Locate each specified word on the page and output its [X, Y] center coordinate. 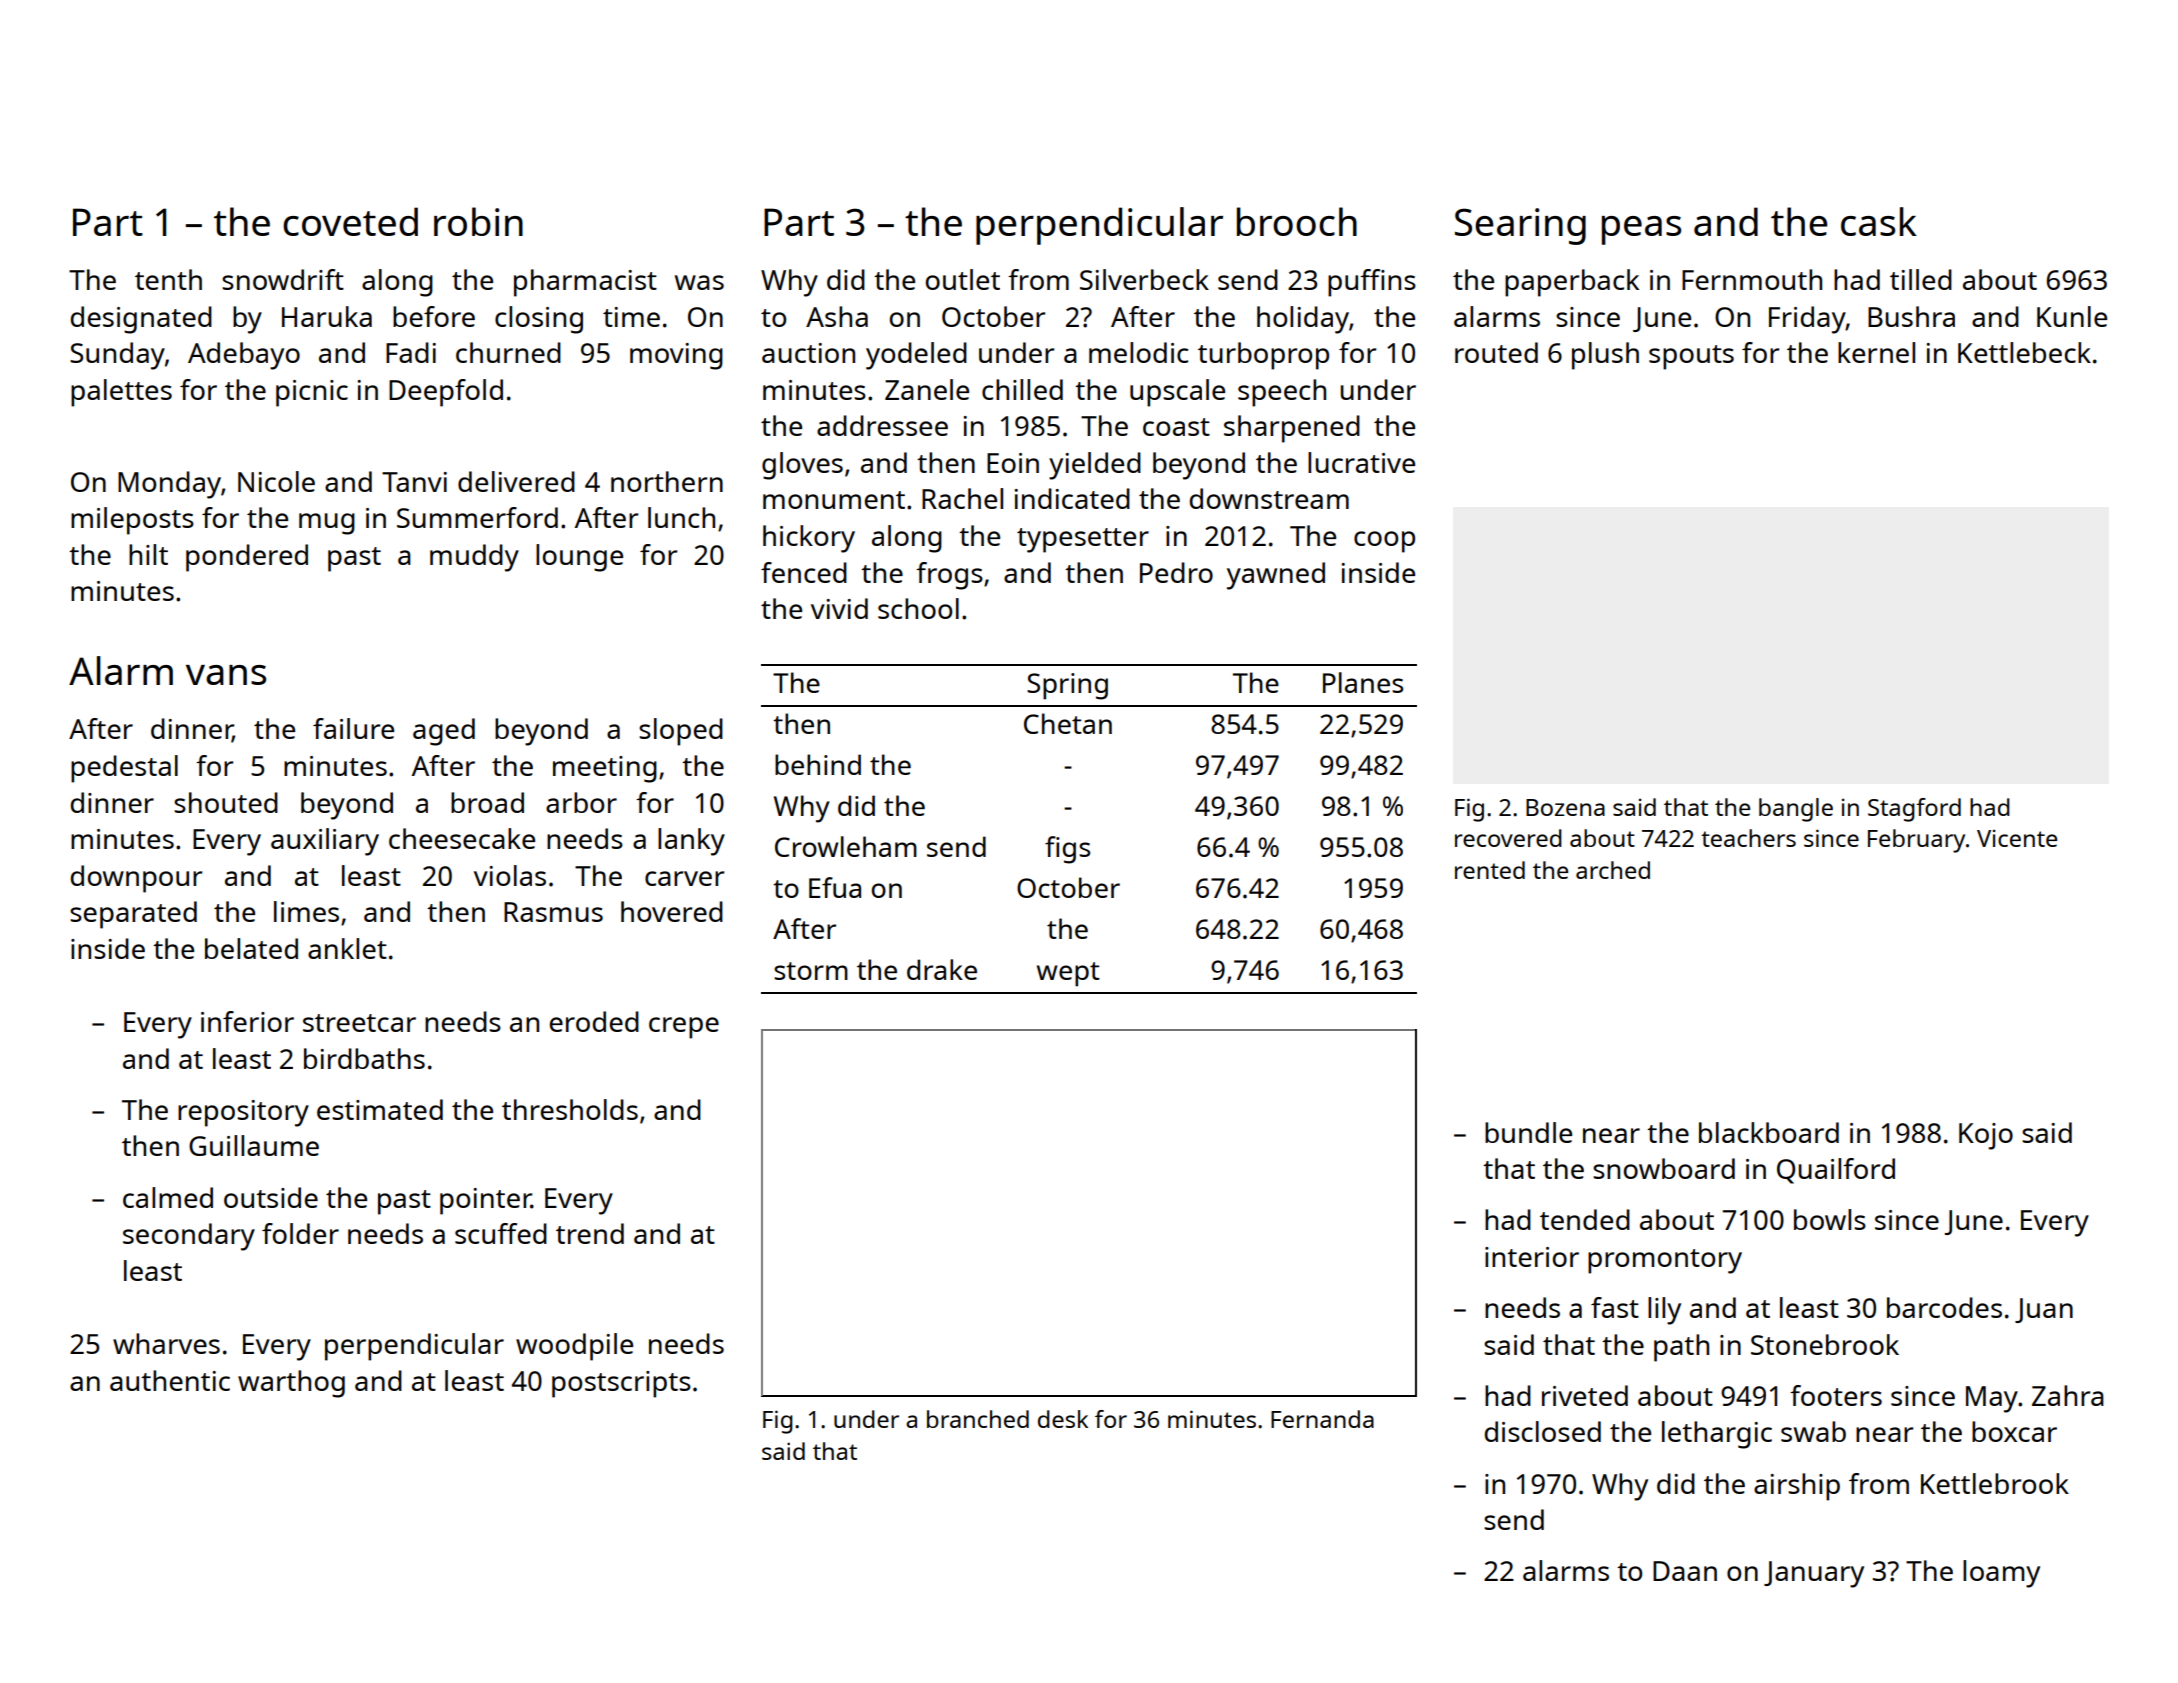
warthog [291, 1384]
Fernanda [1322, 1419]
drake [942, 969]
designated [141, 320]
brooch [1297, 221]
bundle [1528, 1132]
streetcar [359, 1023]
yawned [1276, 576]
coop [1384, 542]
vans [226, 675]
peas [1641, 230]
